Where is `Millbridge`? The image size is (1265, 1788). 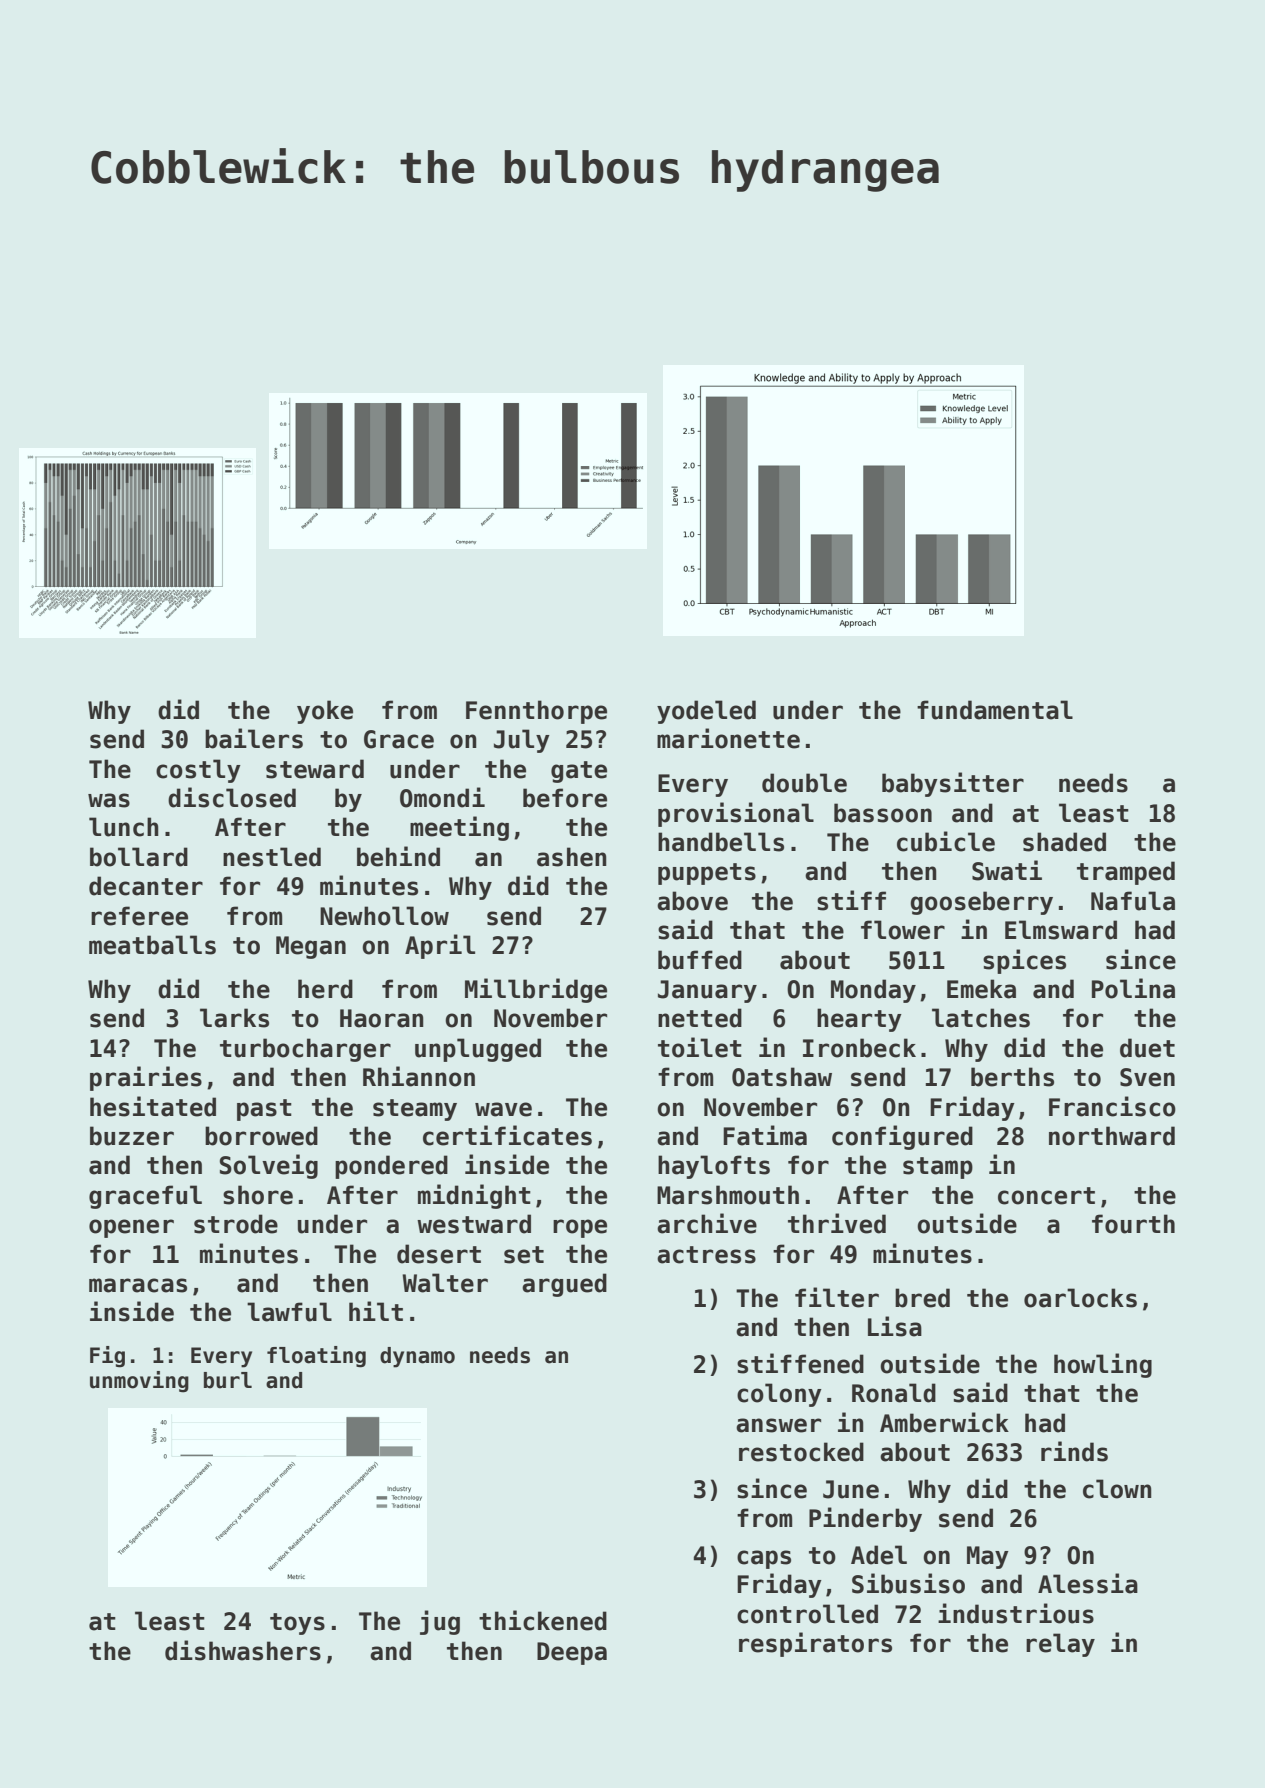
Millbridge is located at coordinates (536, 990).
